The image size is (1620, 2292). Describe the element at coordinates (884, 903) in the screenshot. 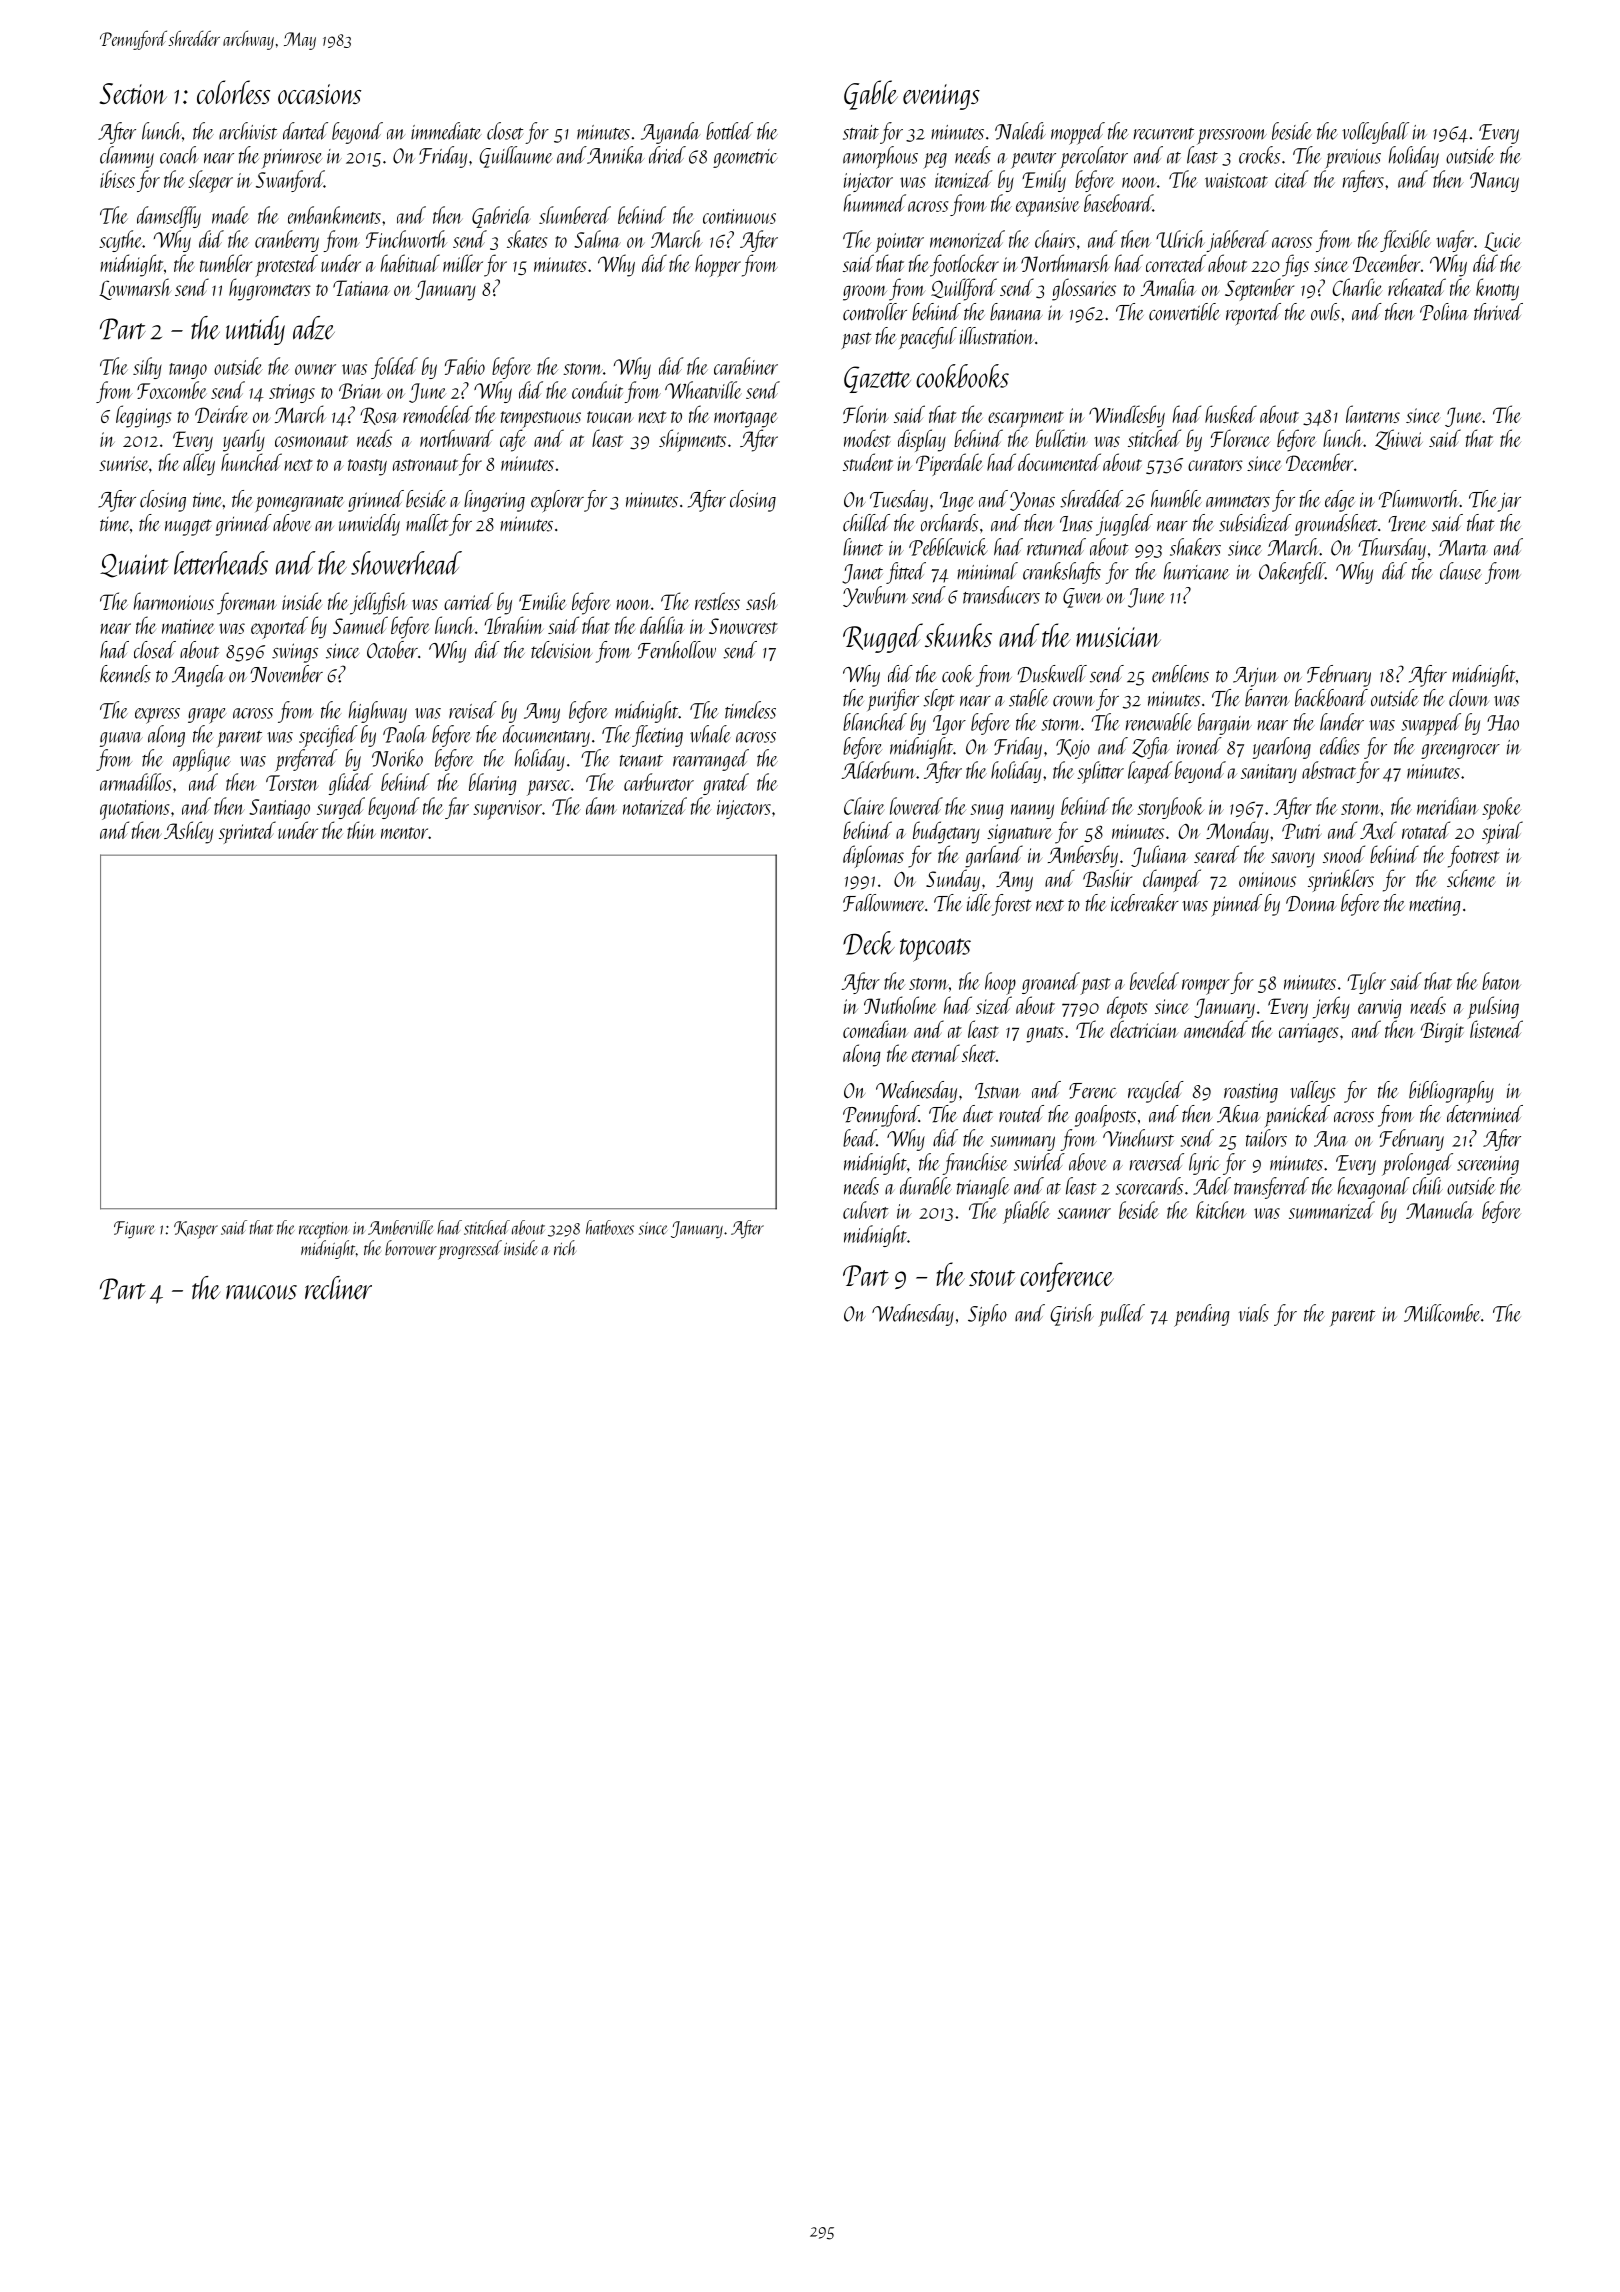

I see `Fallowmere` at that location.
